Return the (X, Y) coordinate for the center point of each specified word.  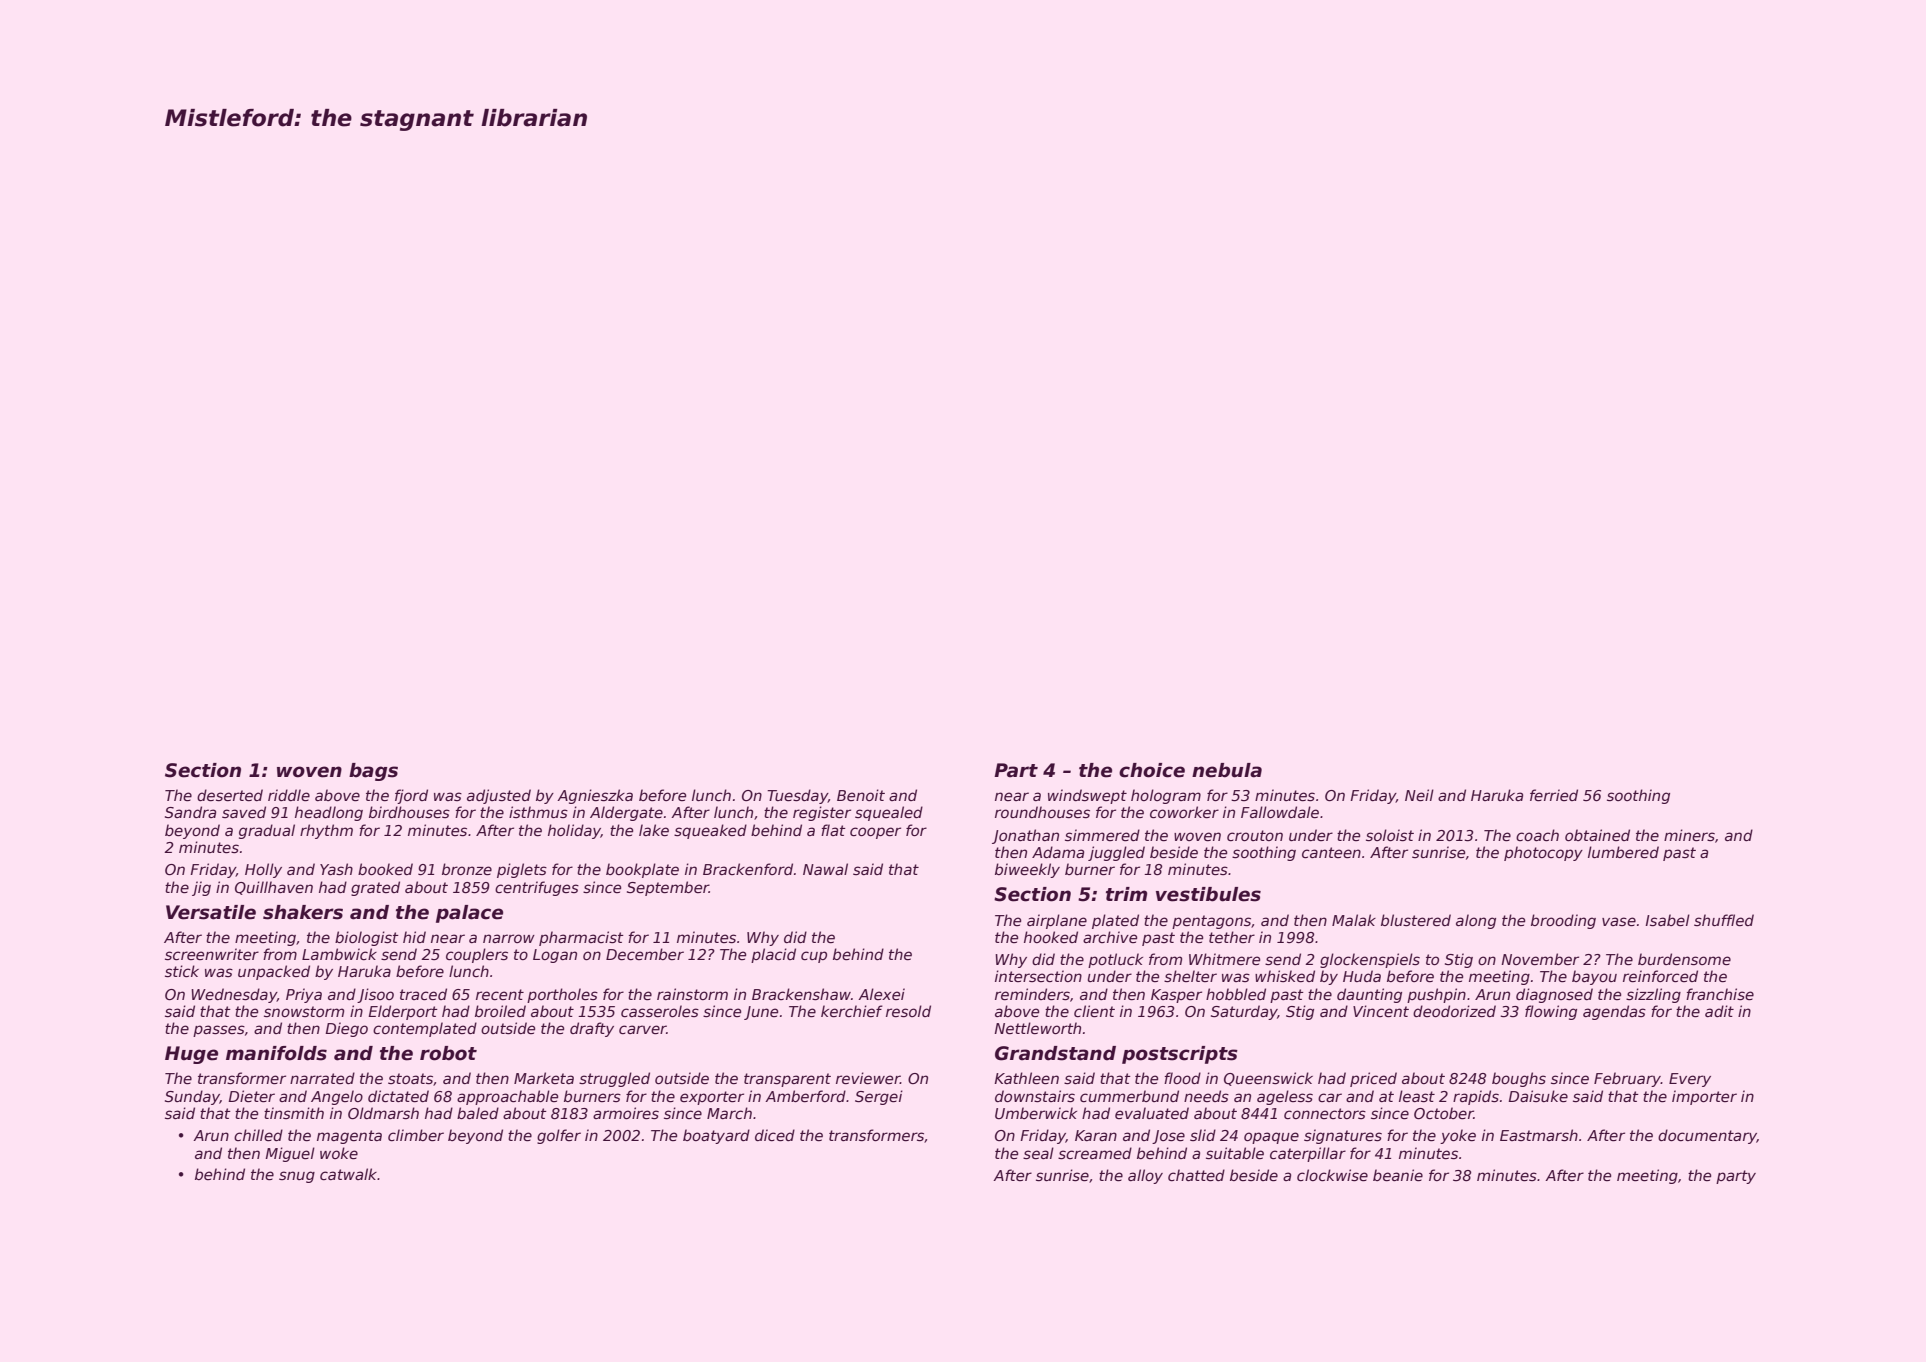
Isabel (1667, 920)
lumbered (1623, 852)
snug (297, 1177)
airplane (1057, 921)
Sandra (190, 812)
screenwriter (212, 954)
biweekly (1027, 870)
